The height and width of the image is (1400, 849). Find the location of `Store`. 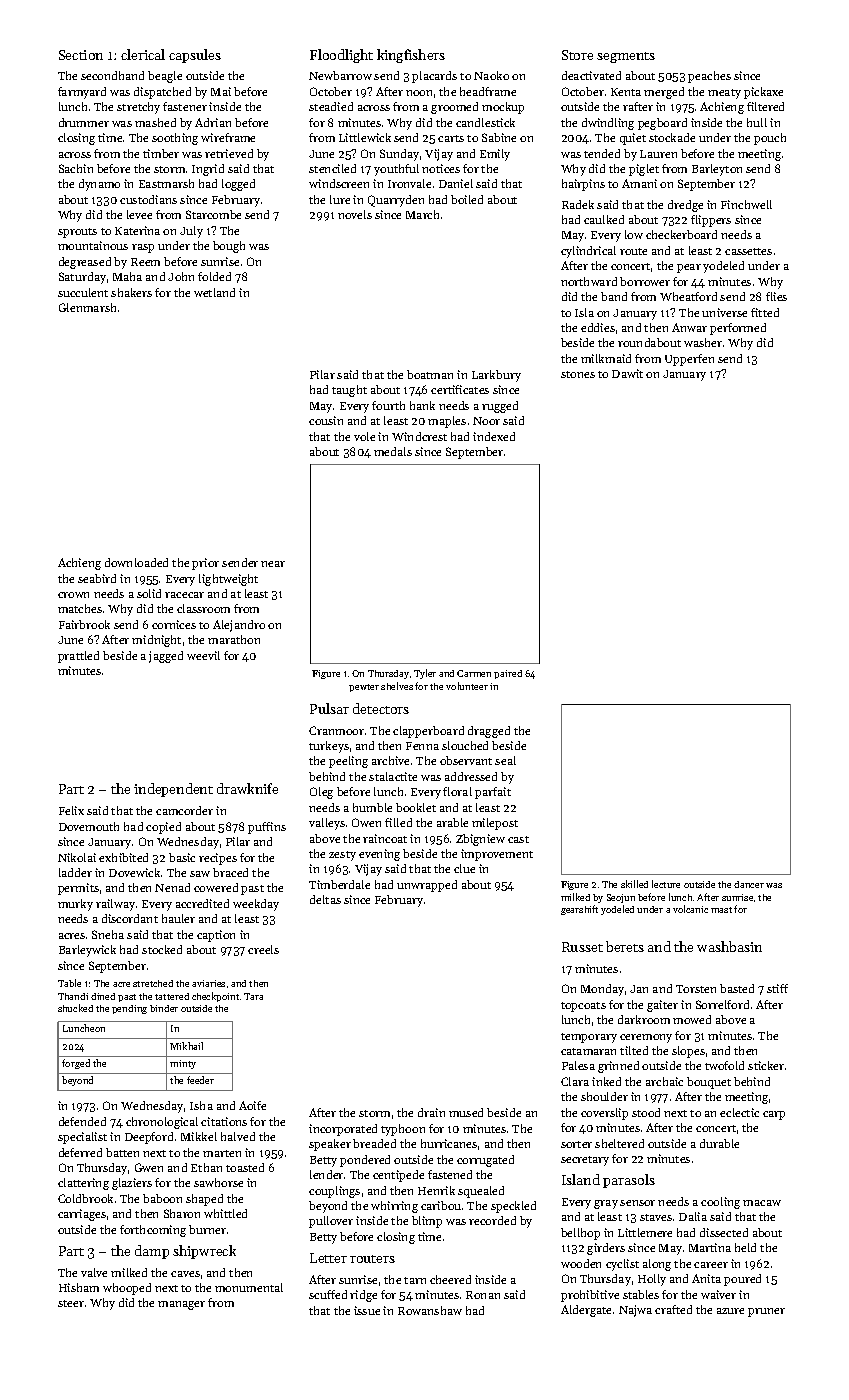

Store is located at coordinates (577, 55).
